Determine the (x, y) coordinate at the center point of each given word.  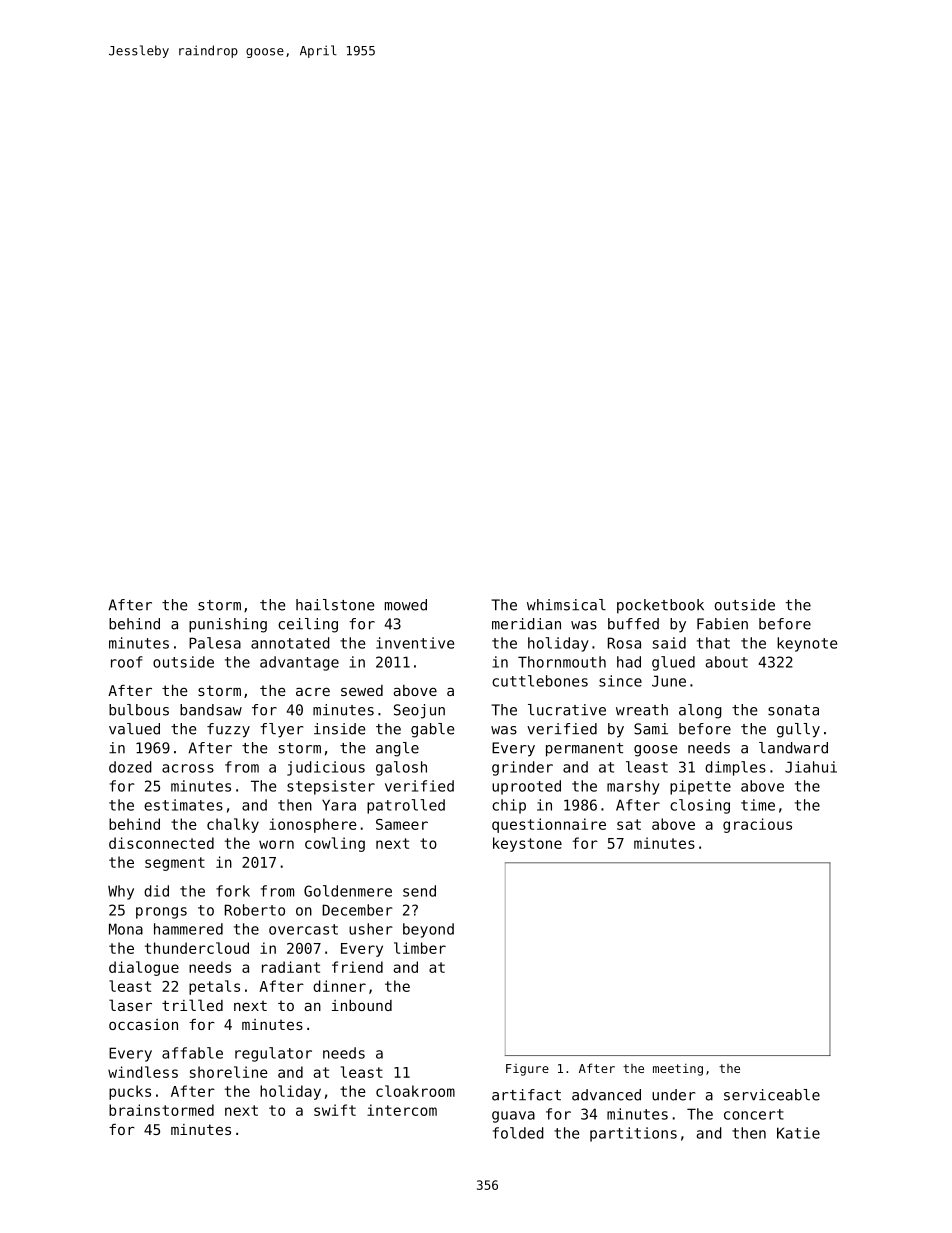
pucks (130, 1092)
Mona (126, 929)
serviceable (772, 1095)
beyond (428, 930)
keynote (807, 644)
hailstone (335, 605)
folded (518, 1133)
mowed (406, 605)
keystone (527, 844)
